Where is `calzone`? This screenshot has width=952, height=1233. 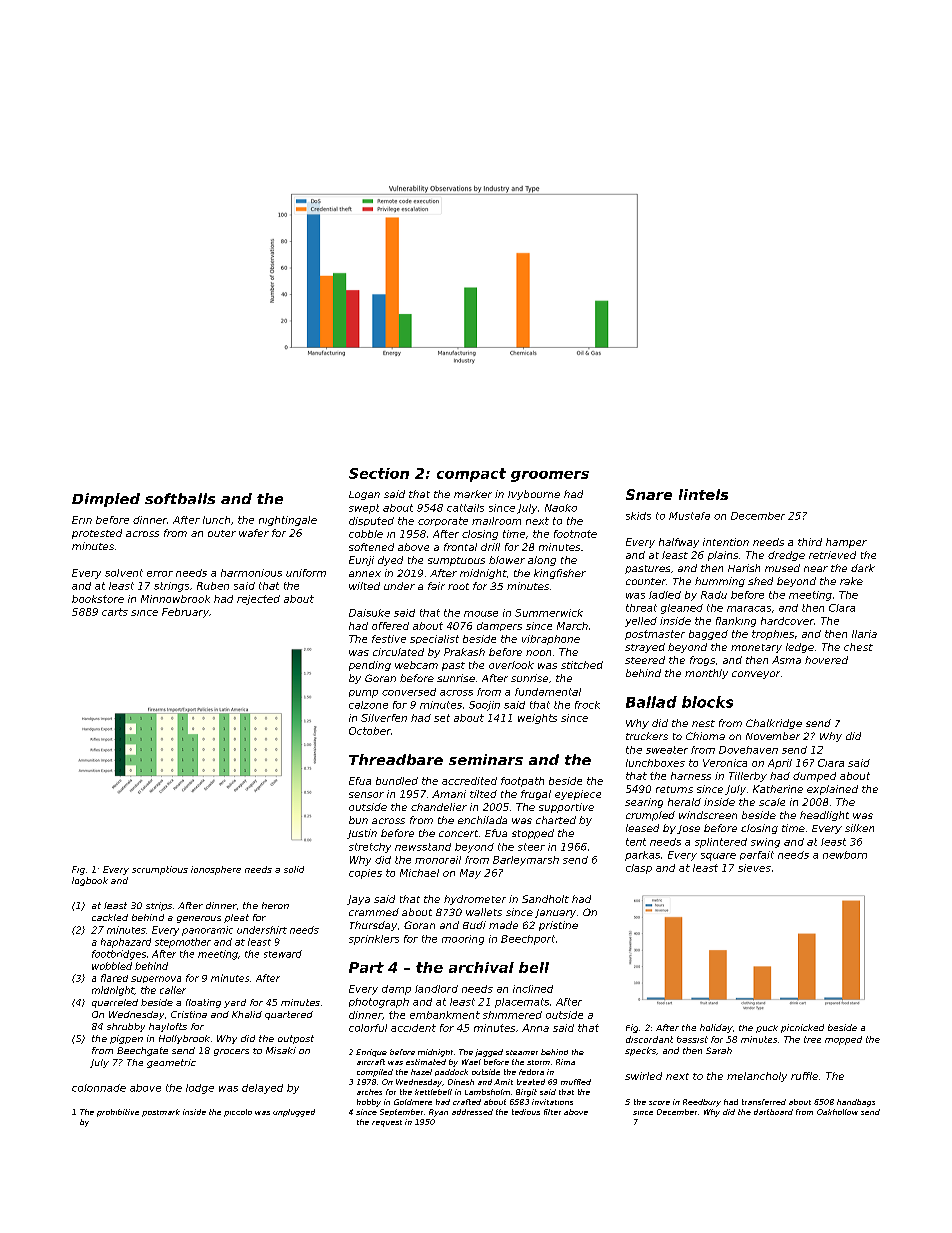 calzone is located at coordinates (368, 705).
